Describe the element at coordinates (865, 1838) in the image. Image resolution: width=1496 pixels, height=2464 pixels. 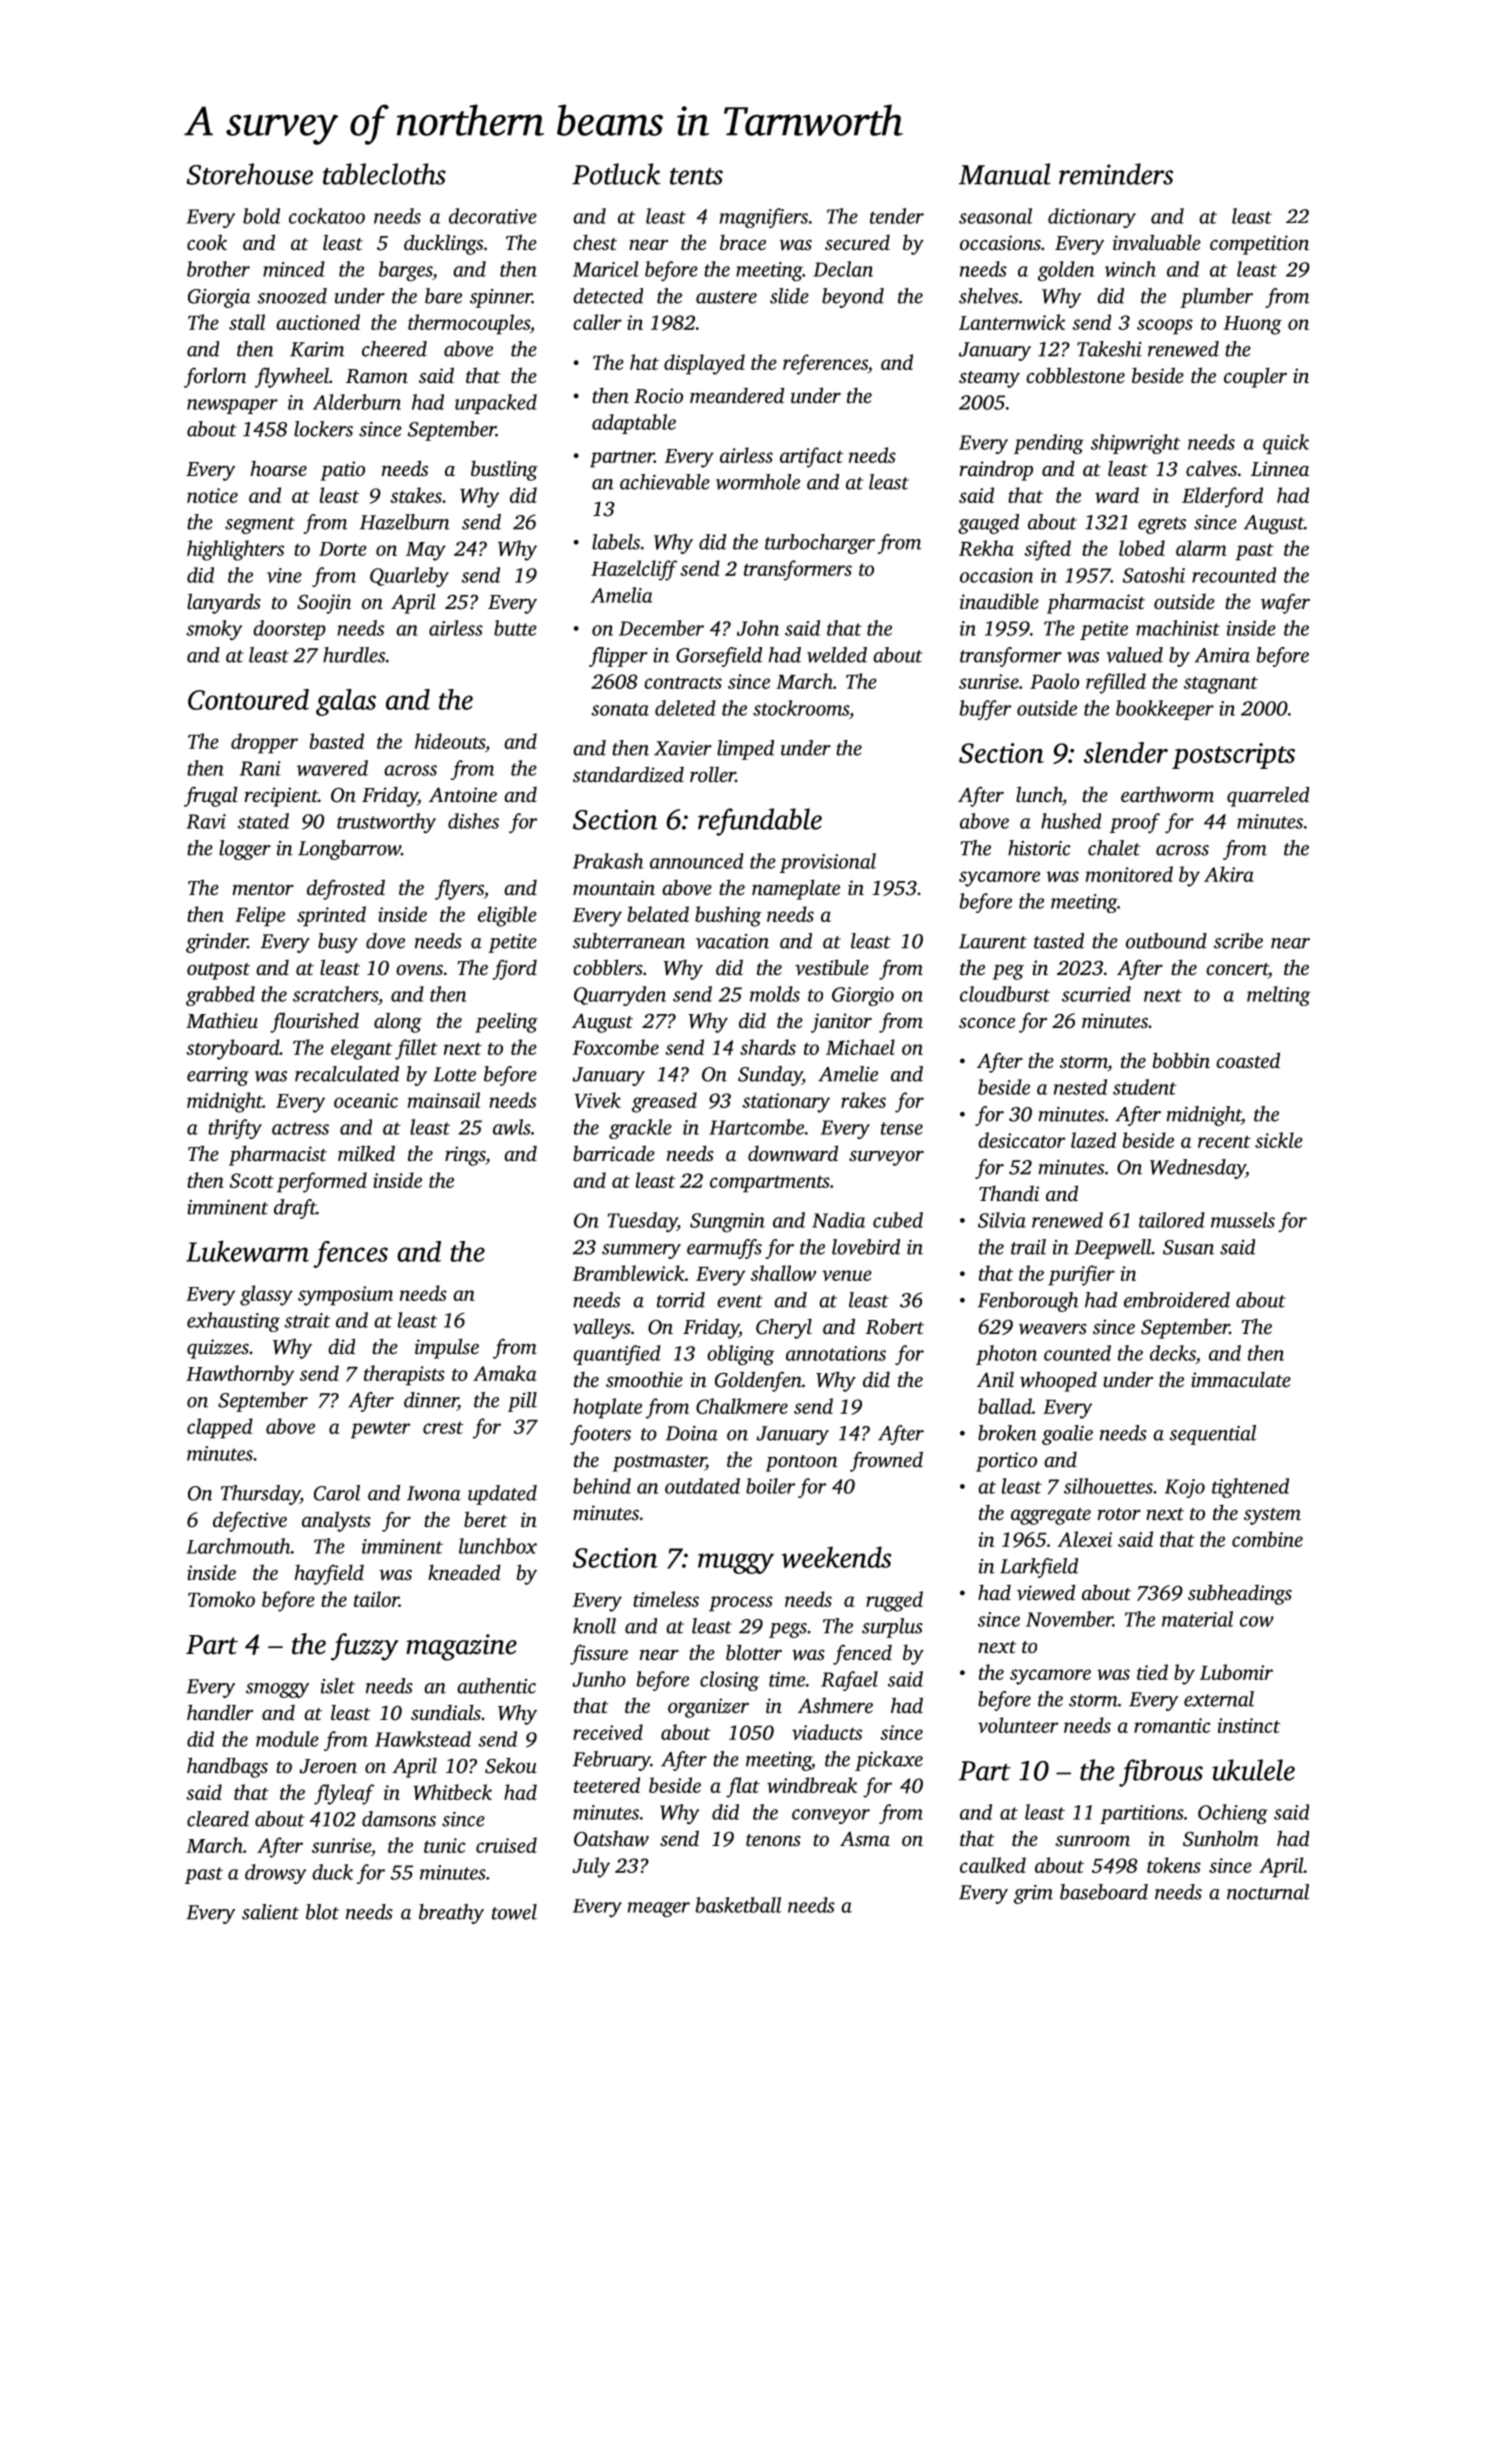
I see `Asma` at that location.
